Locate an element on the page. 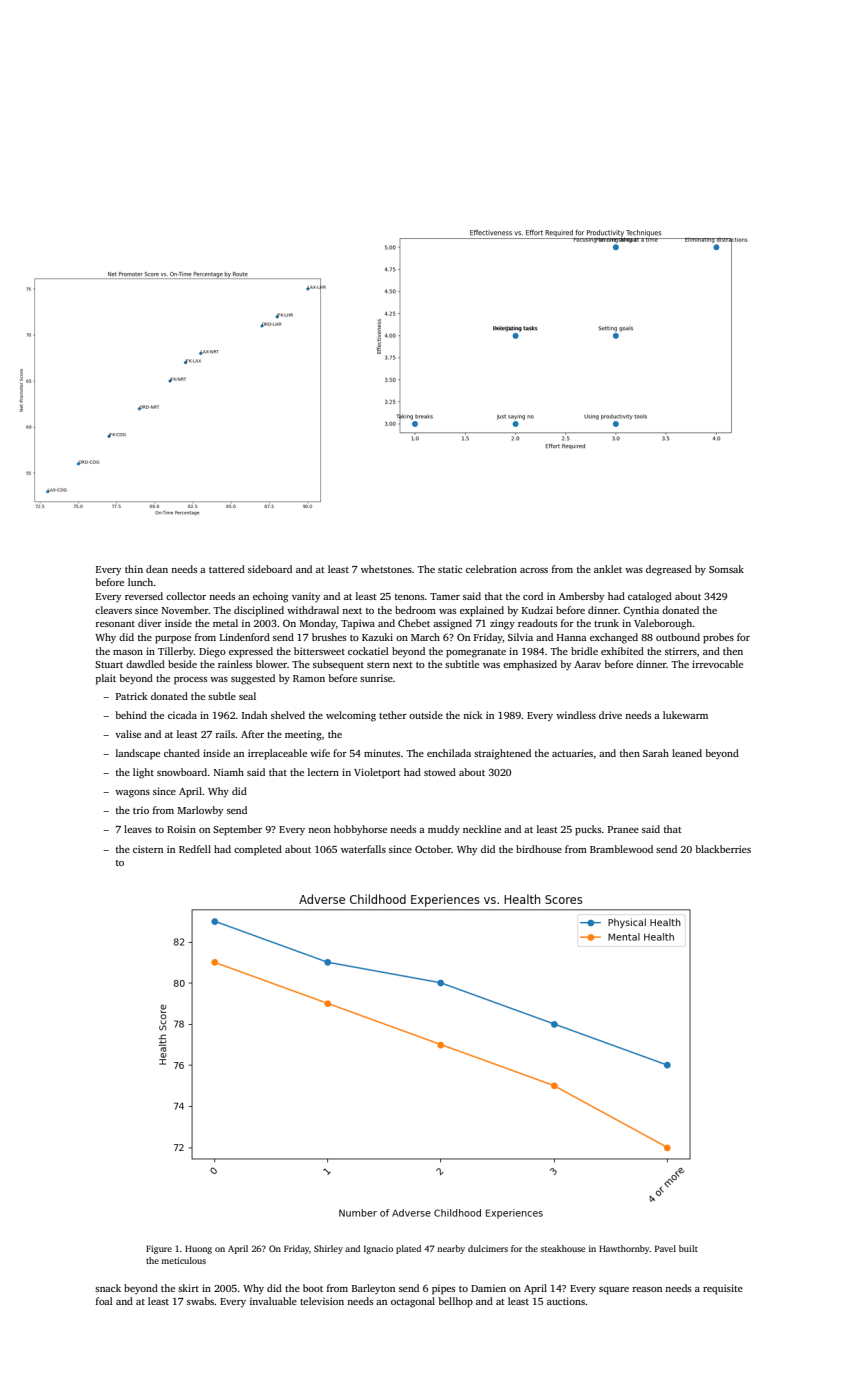 Image resolution: width=849 pixels, height=1400 pixels. swabs is located at coordinates (200, 1301).
